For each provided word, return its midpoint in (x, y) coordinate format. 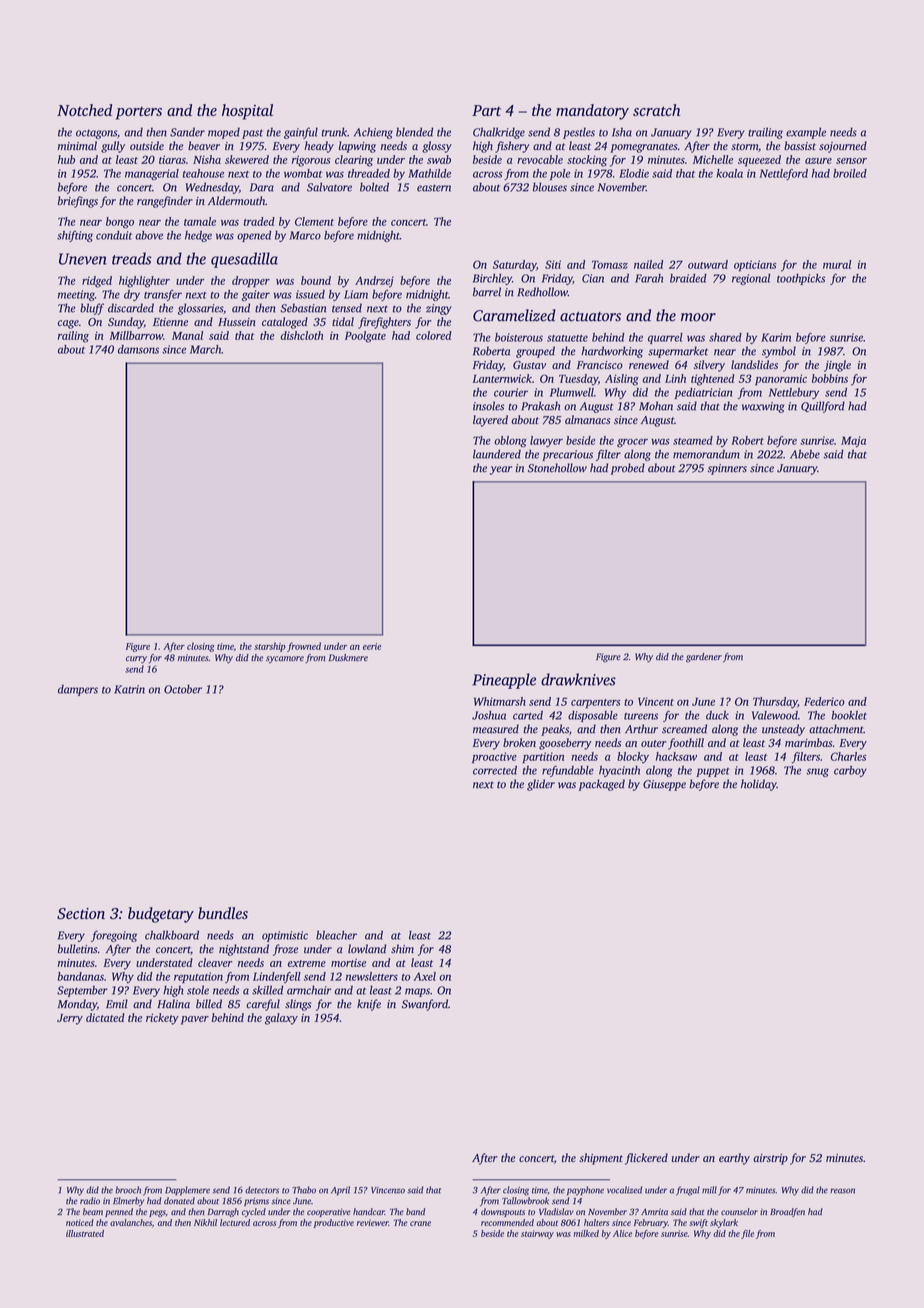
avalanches (131, 1222)
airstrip (770, 1159)
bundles (223, 913)
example (806, 133)
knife (369, 1005)
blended (414, 132)
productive (334, 1223)
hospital (247, 112)
